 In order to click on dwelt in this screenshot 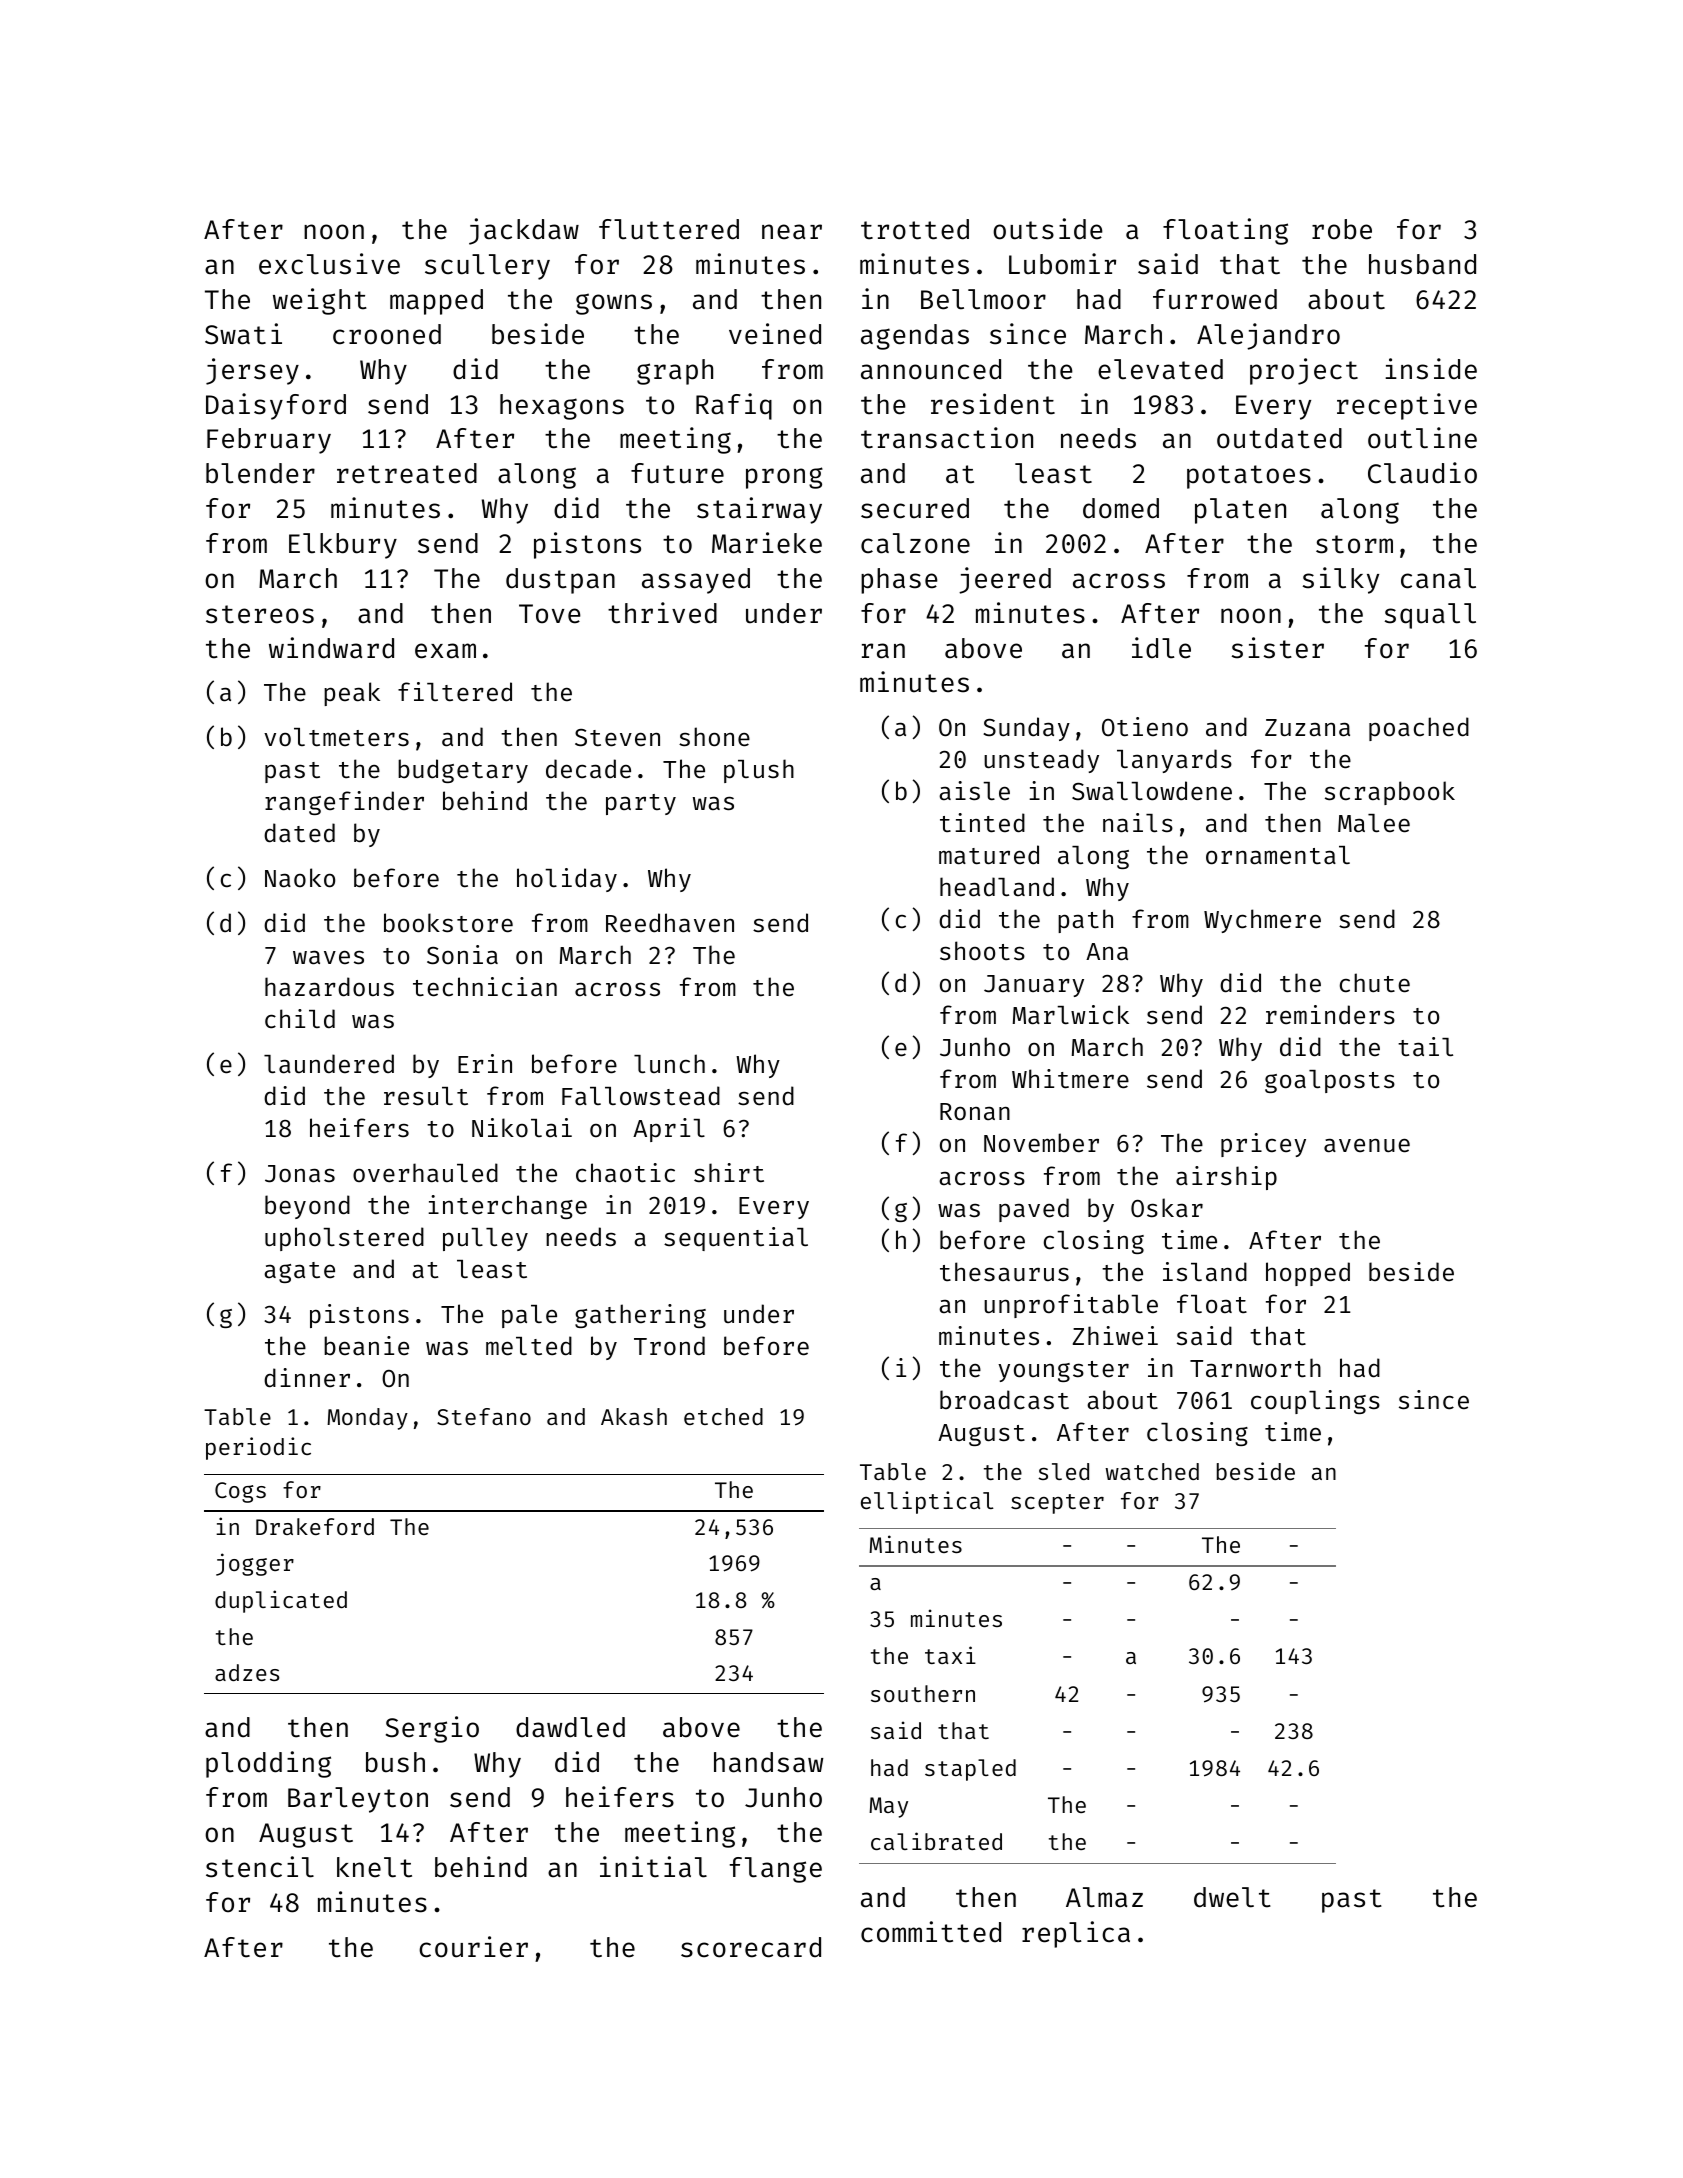, I will do `click(1232, 1897)`.
